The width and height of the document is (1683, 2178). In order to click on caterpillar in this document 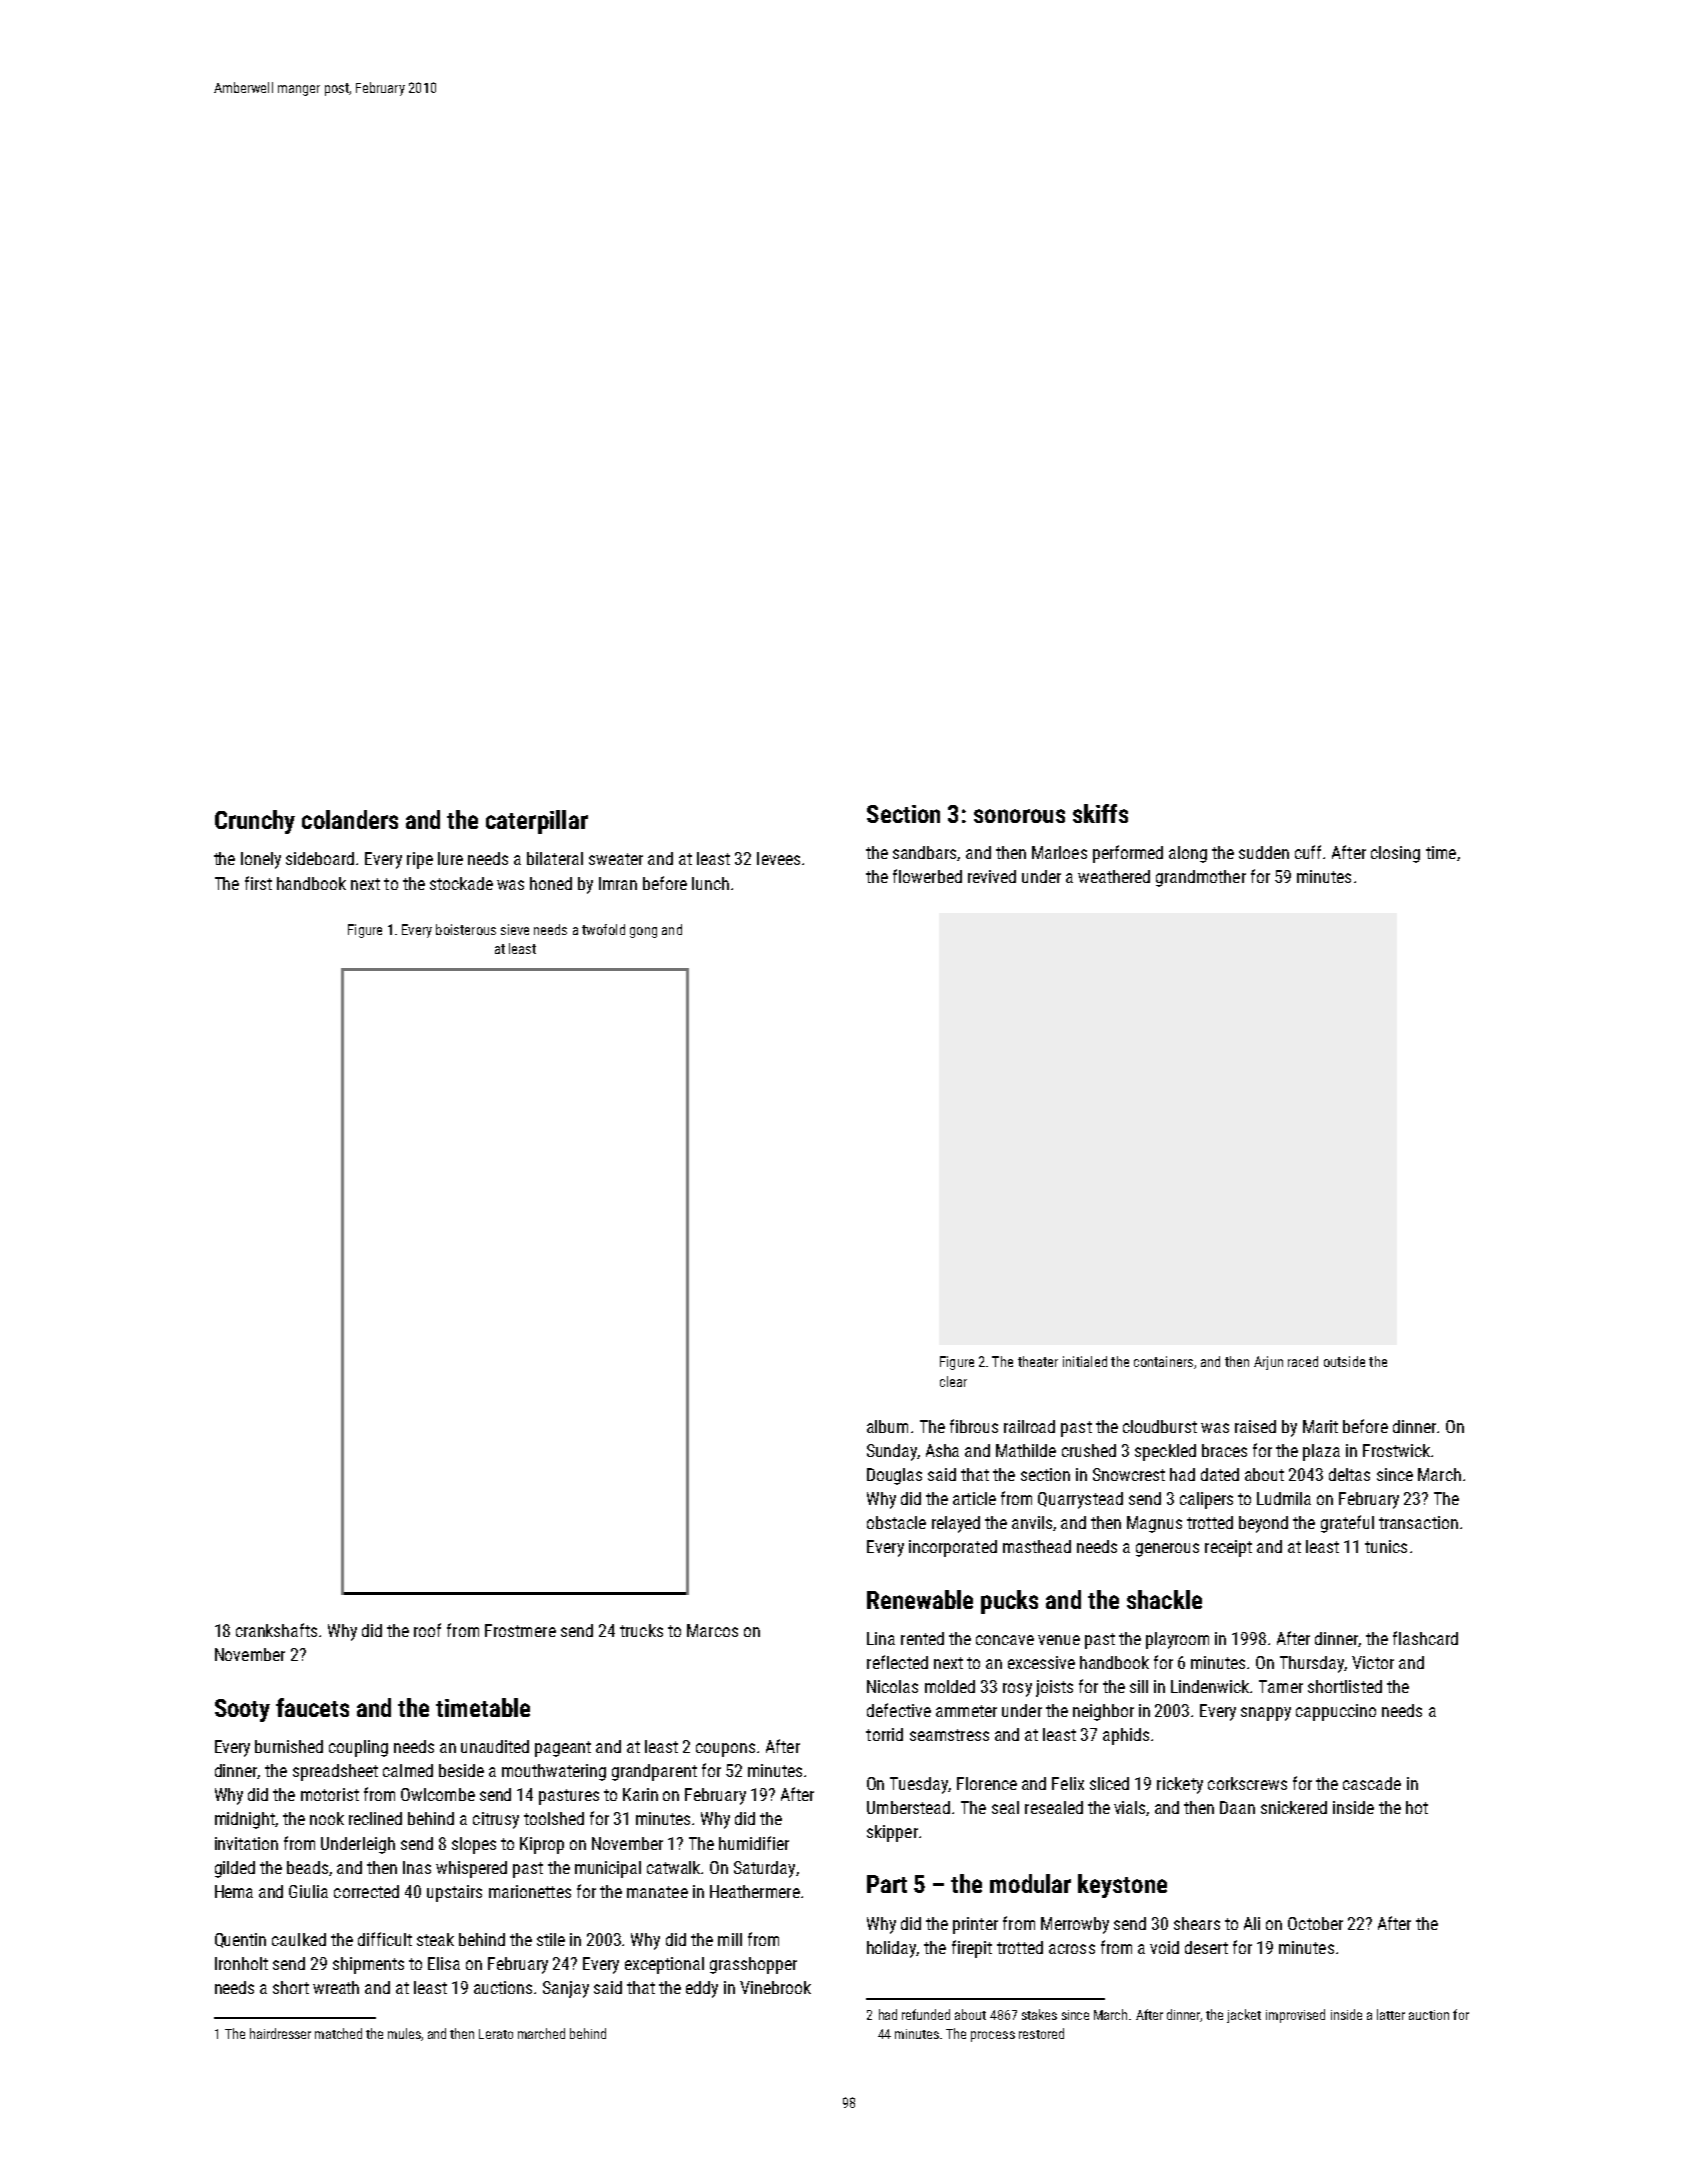, I will do `click(537, 822)`.
